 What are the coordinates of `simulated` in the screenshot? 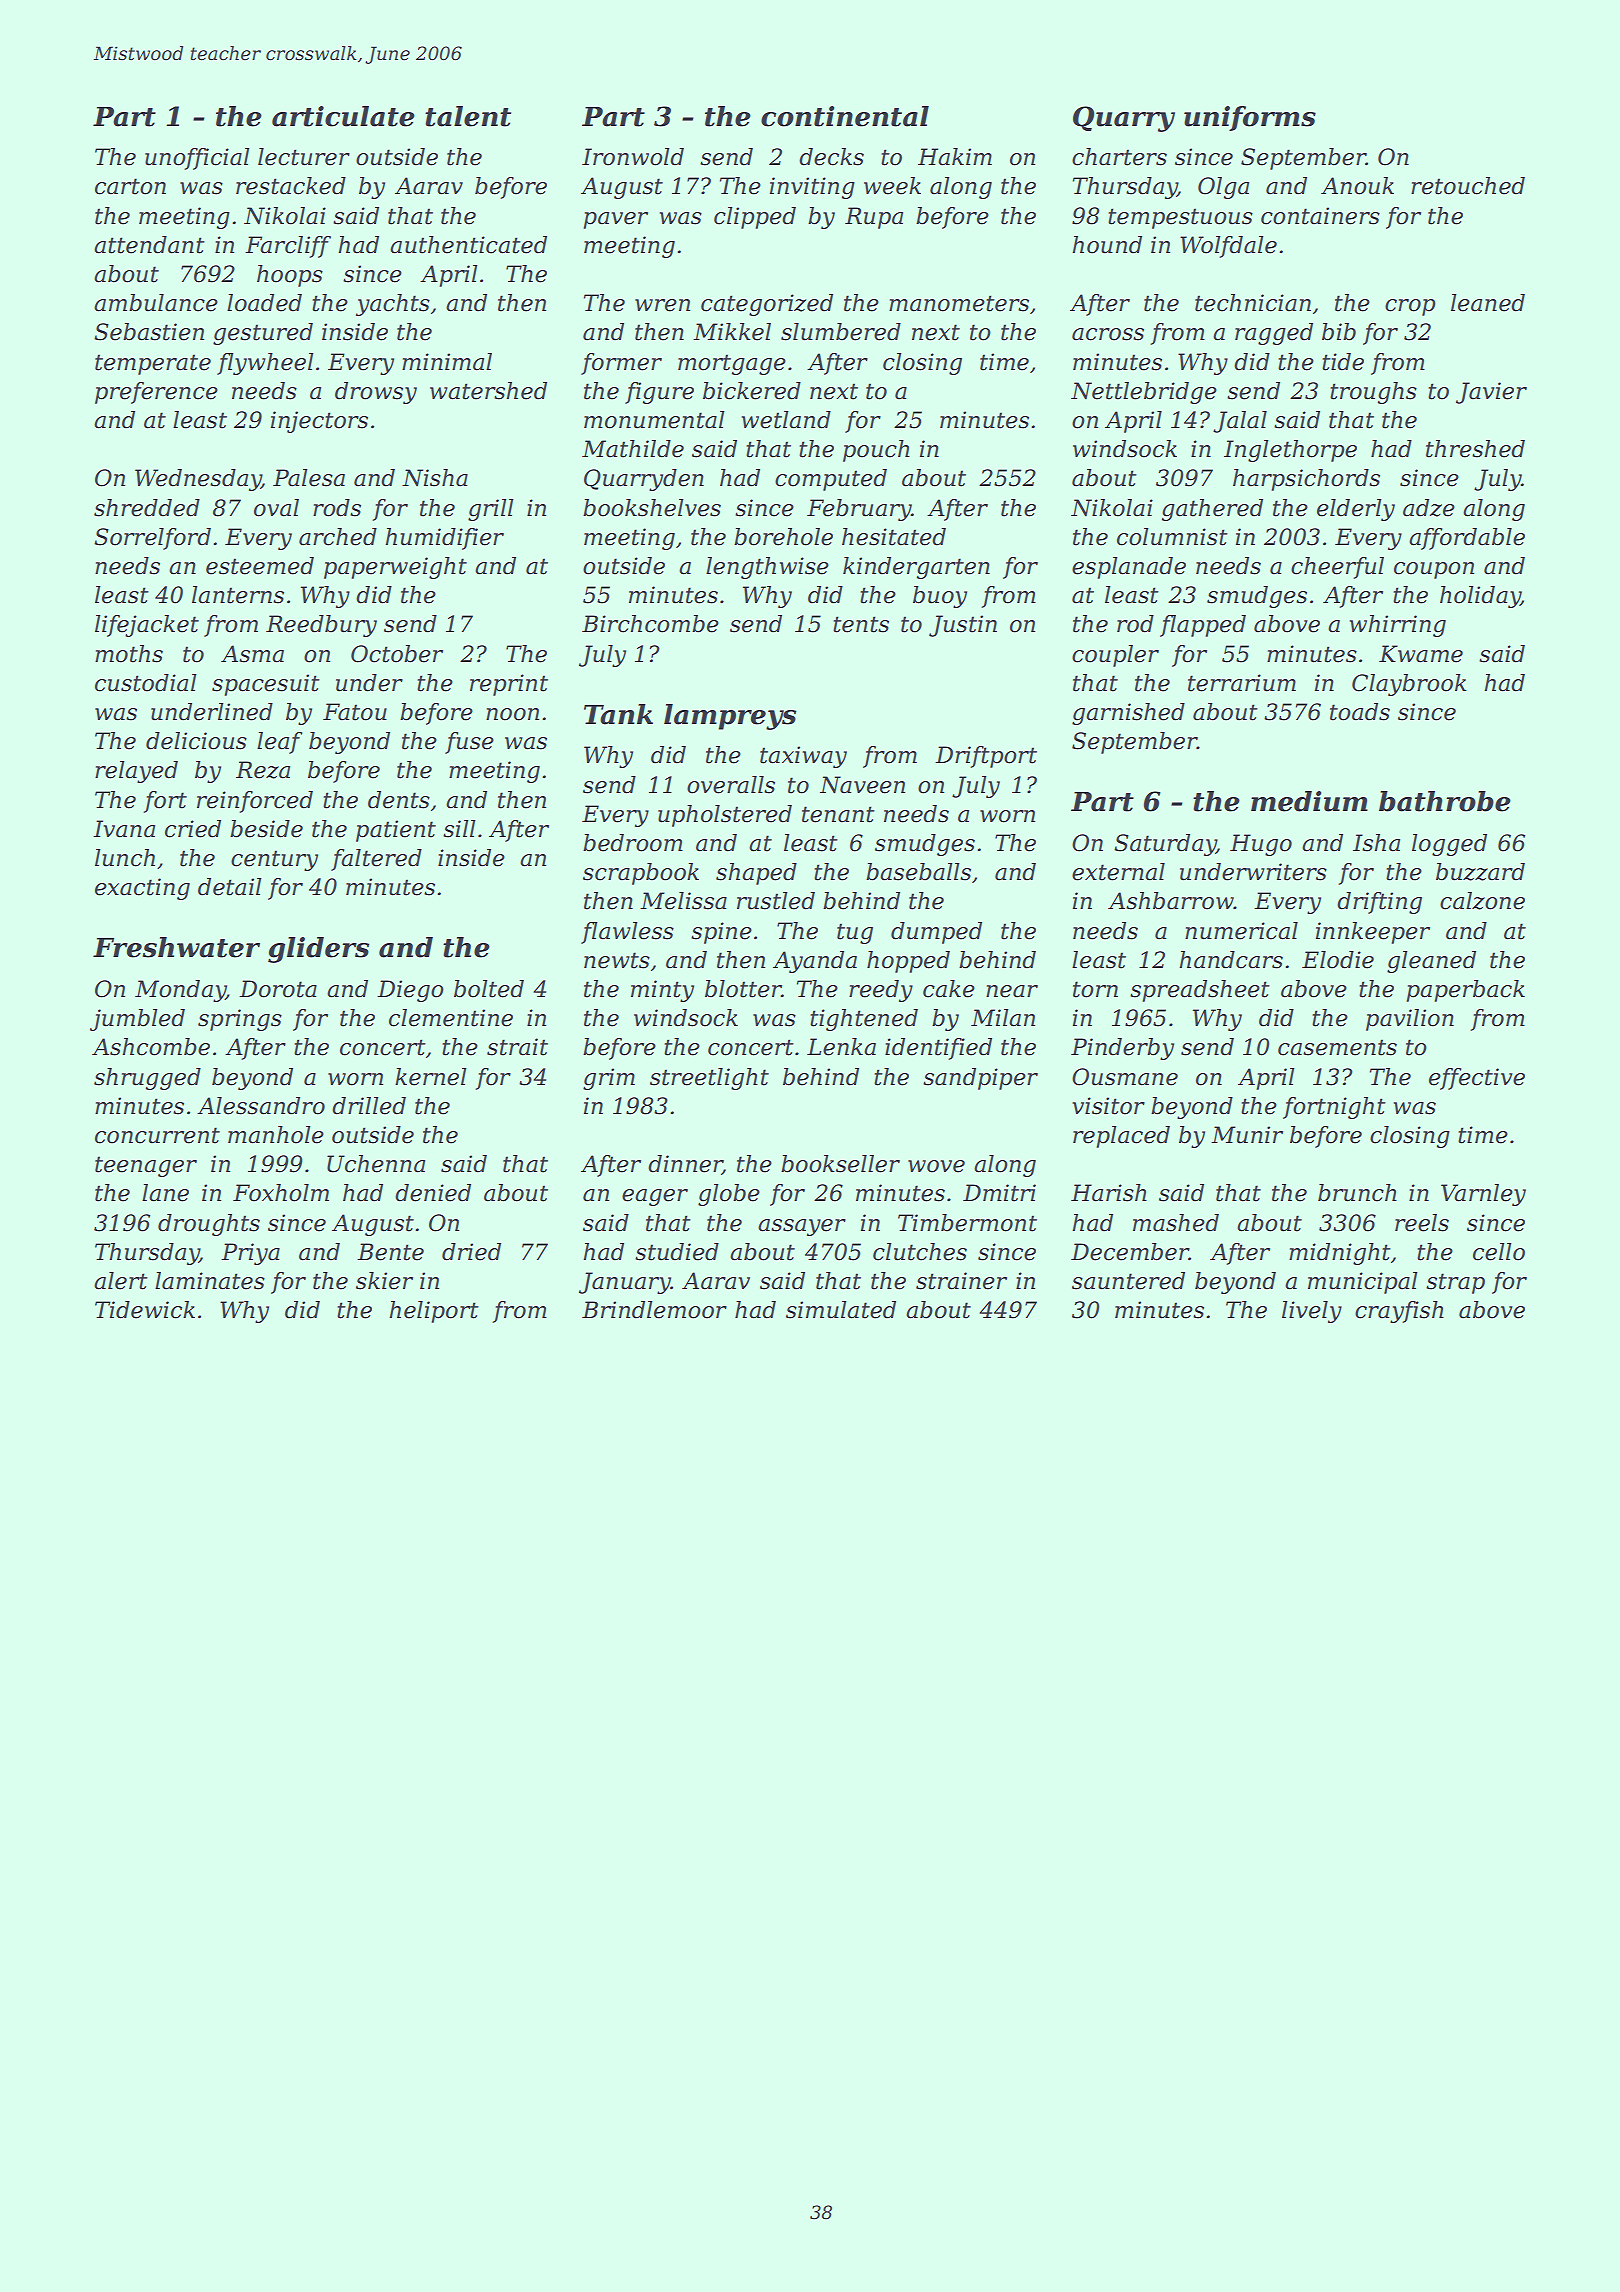 It's located at (841, 1310).
